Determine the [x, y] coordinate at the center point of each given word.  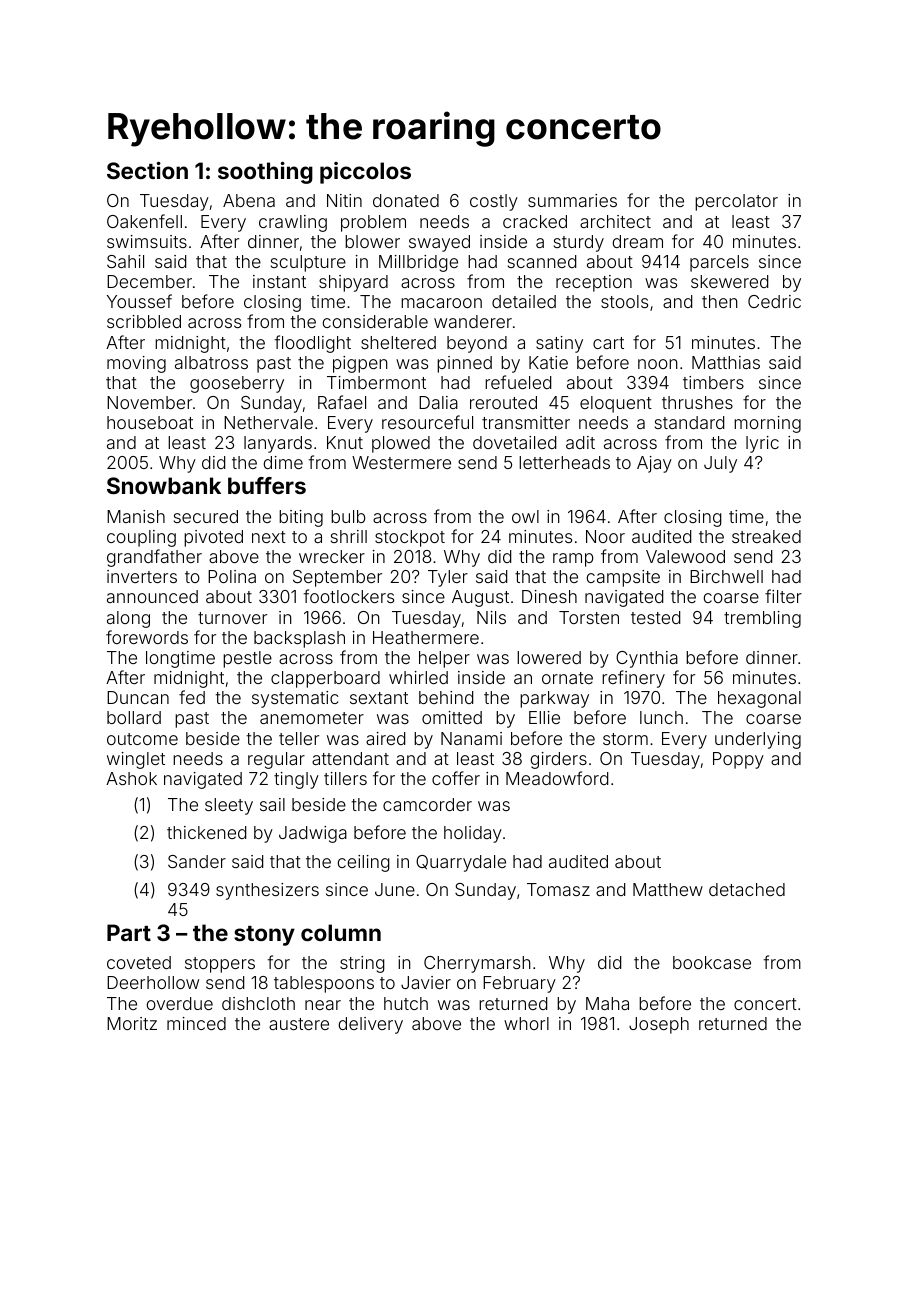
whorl [526, 1023]
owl [525, 516]
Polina [232, 576]
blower [372, 241]
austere [299, 1024]
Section [147, 170]
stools [624, 301]
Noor [605, 536]
